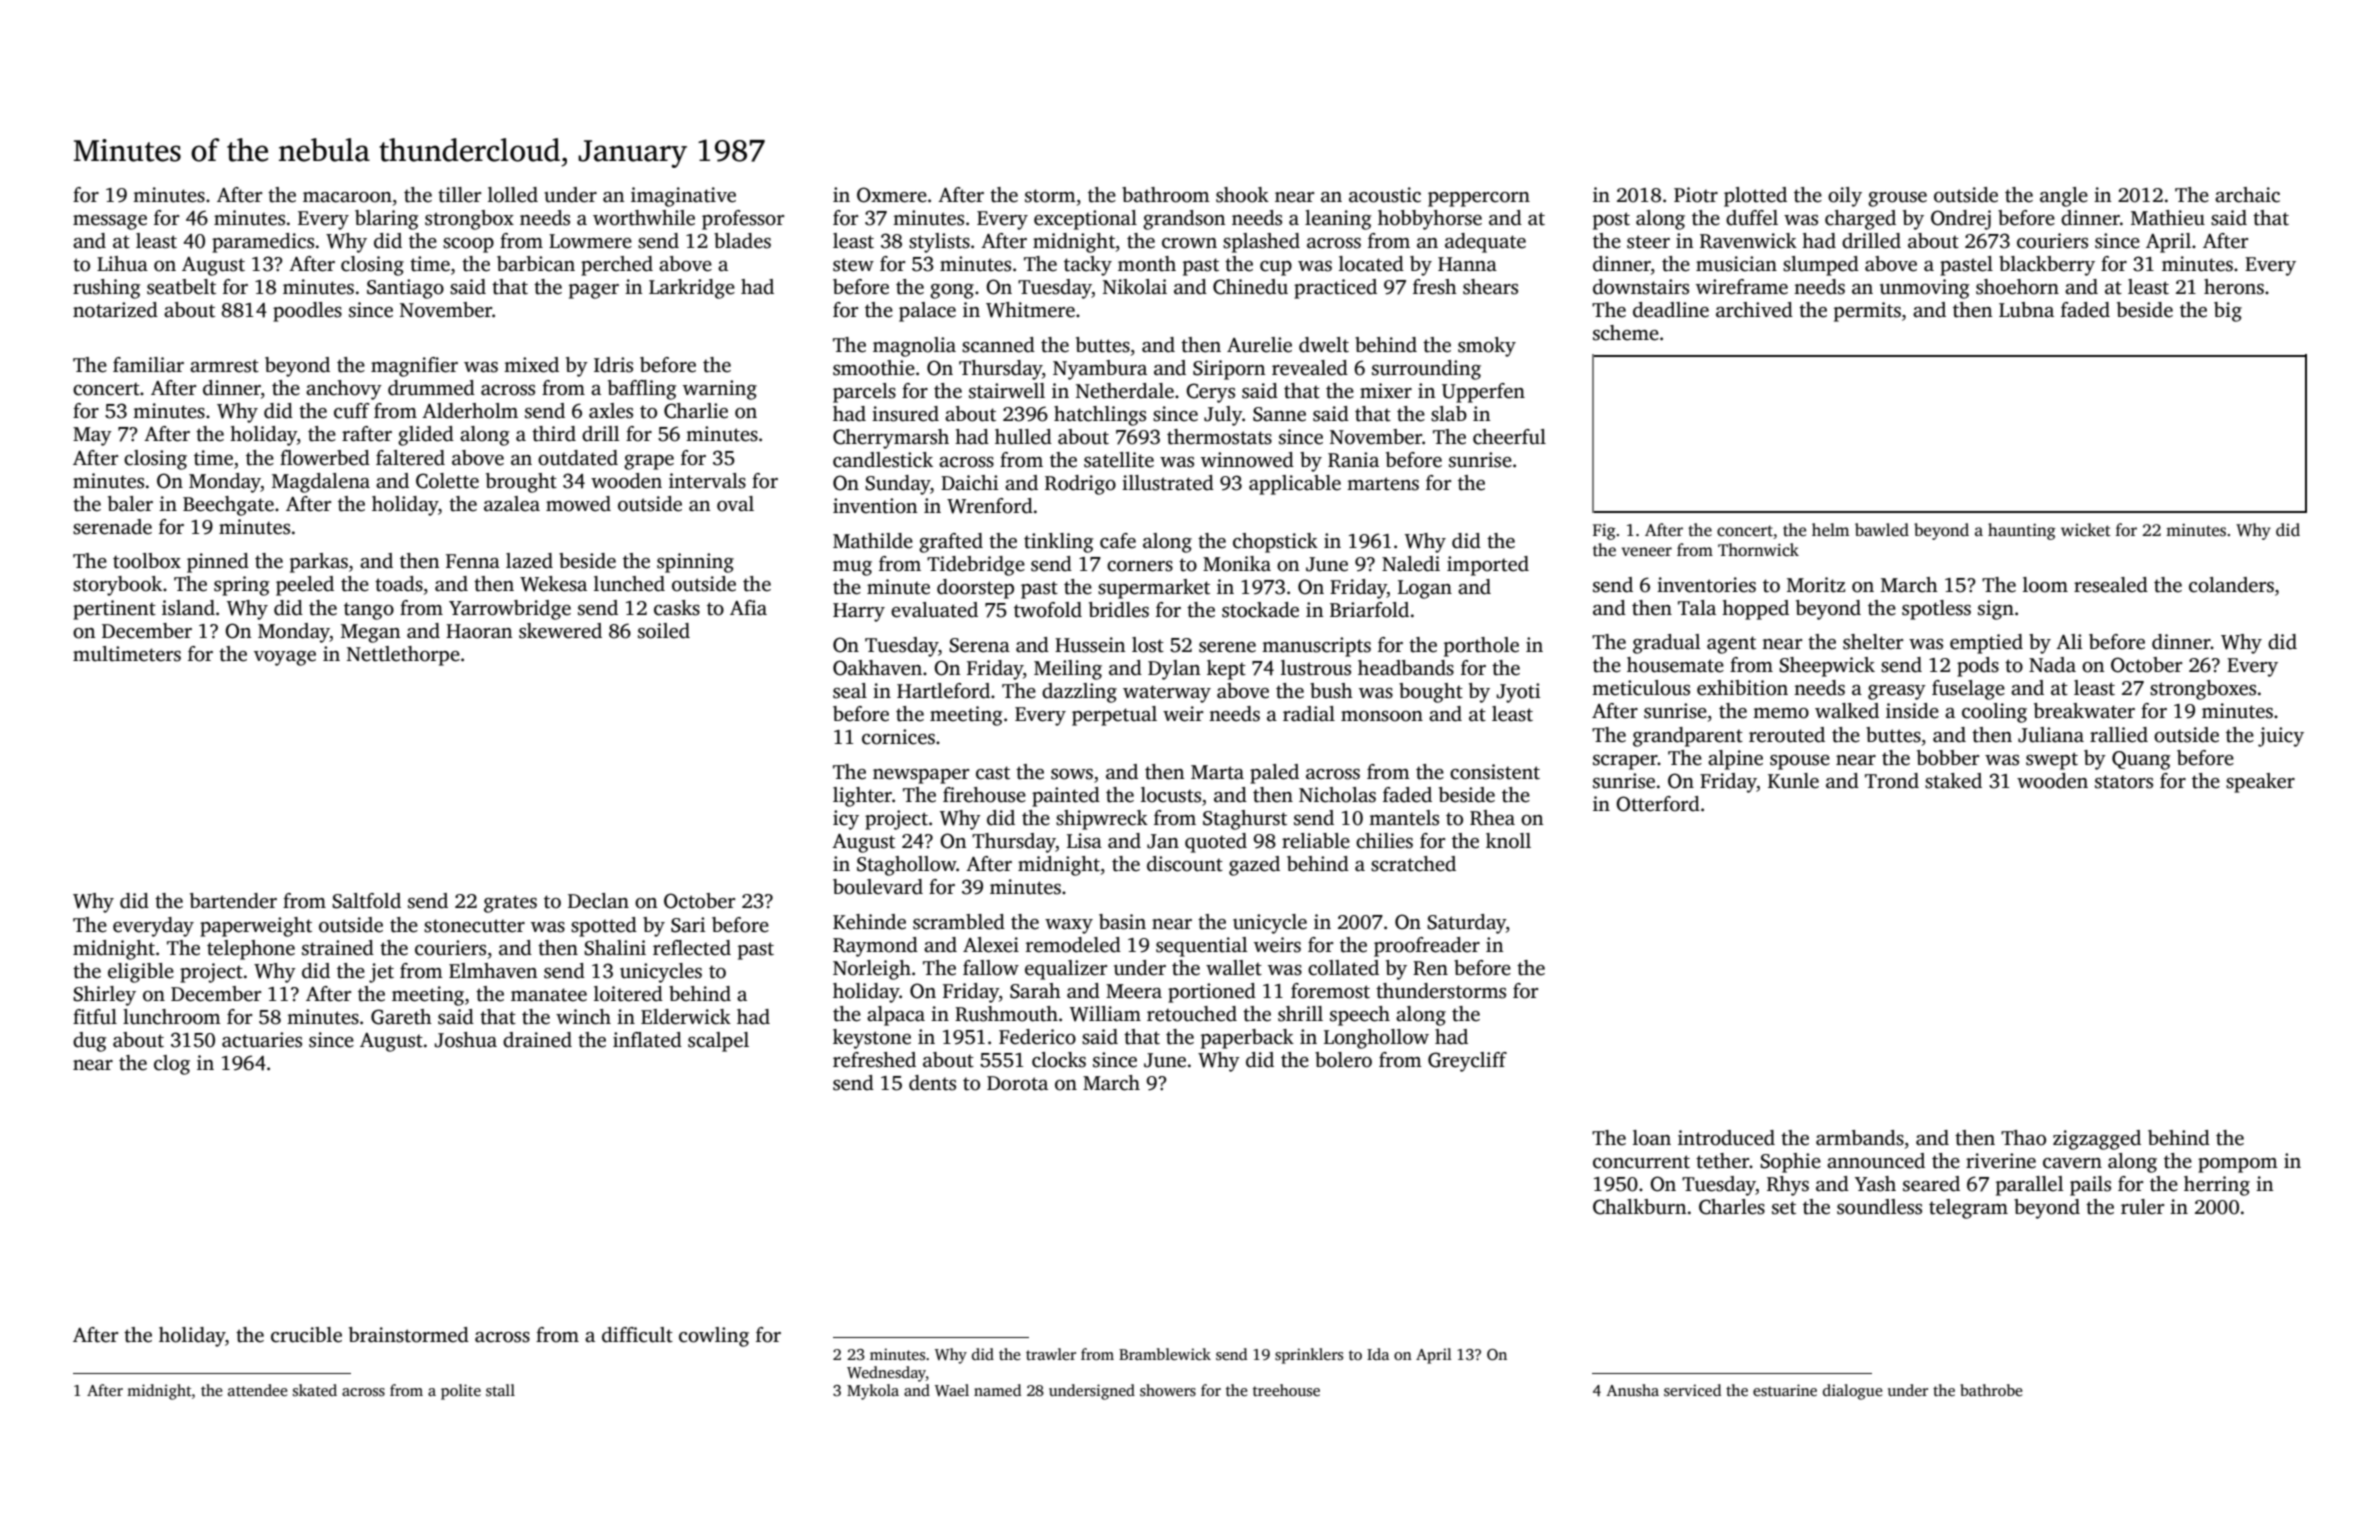 The image size is (2380, 1540). Describe the element at coordinates (2142, 1207) in the image. I see `ruler` at that location.
